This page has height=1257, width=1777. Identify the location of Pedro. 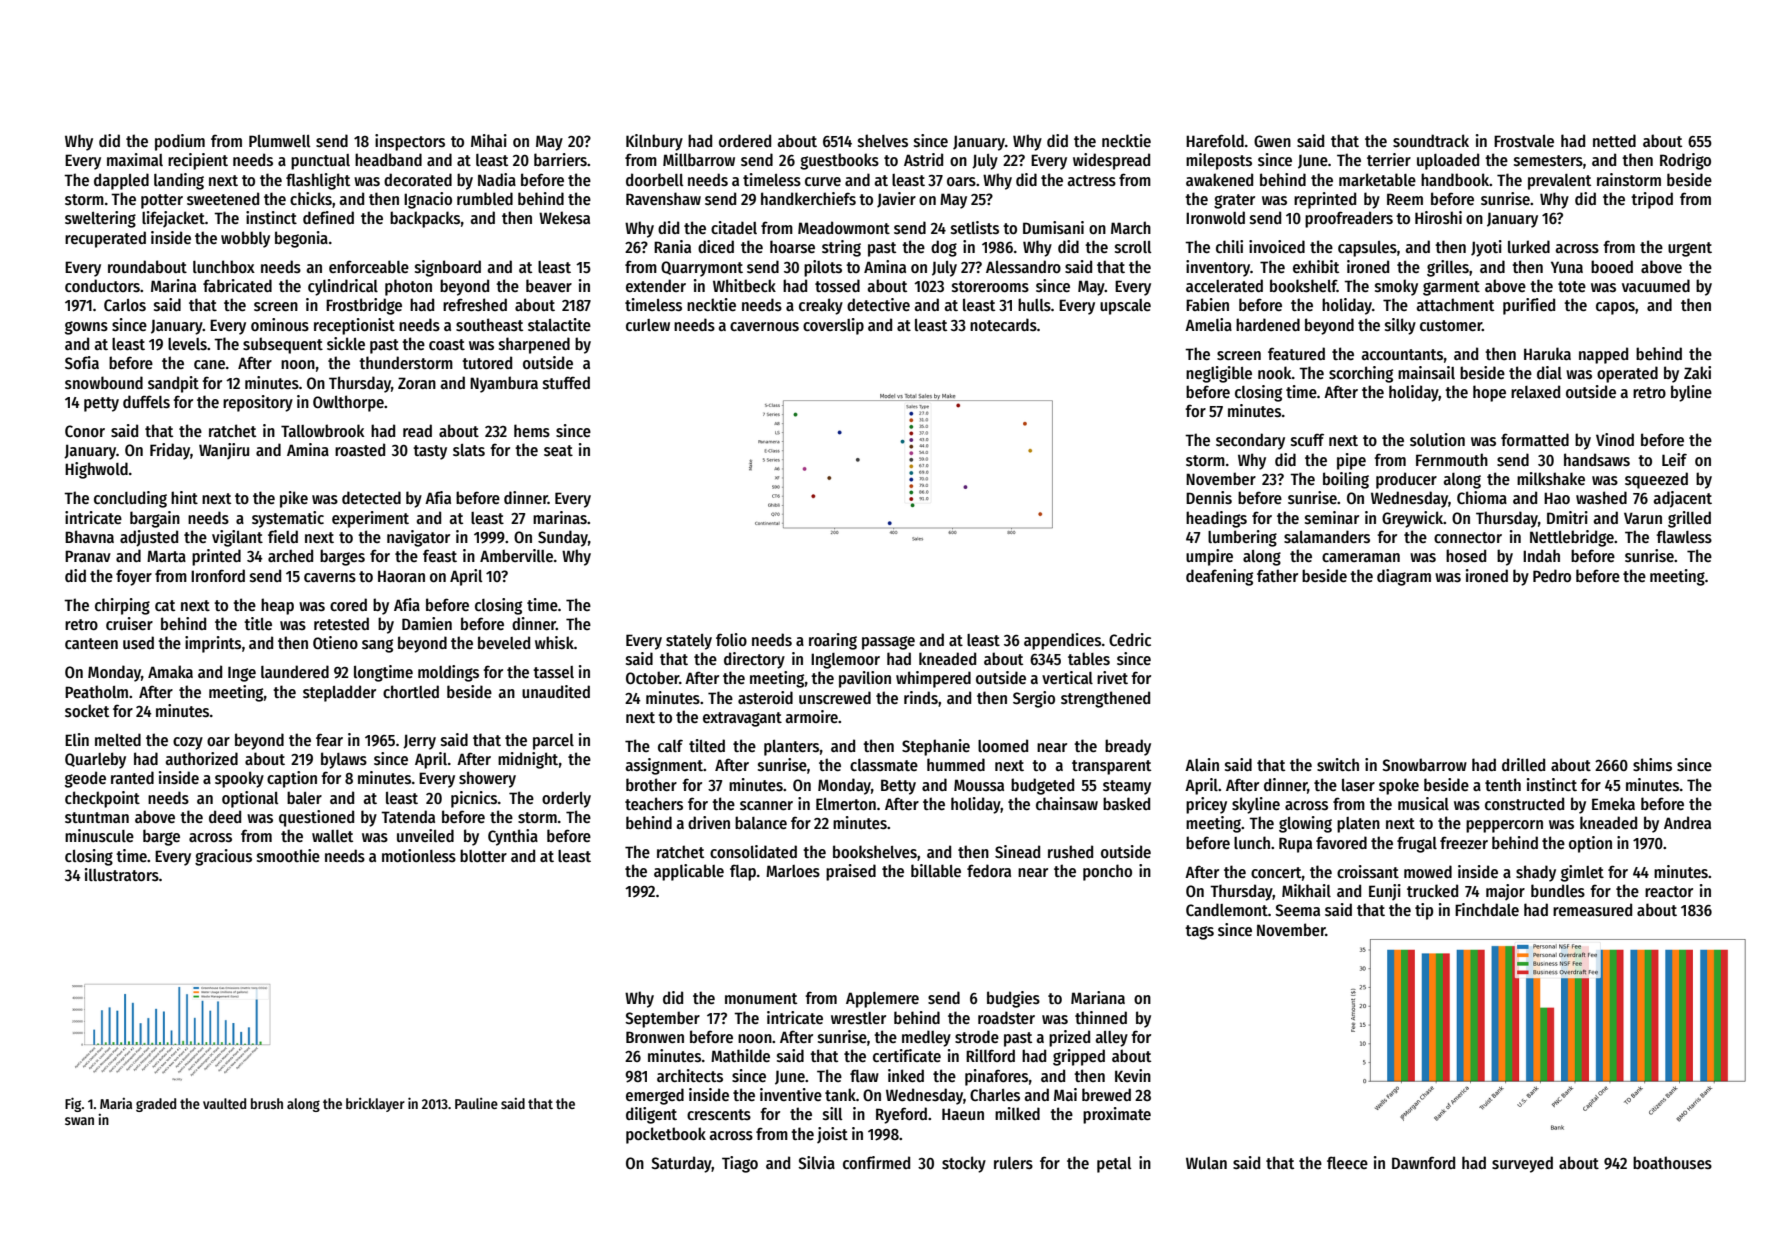
(1552, 575).
